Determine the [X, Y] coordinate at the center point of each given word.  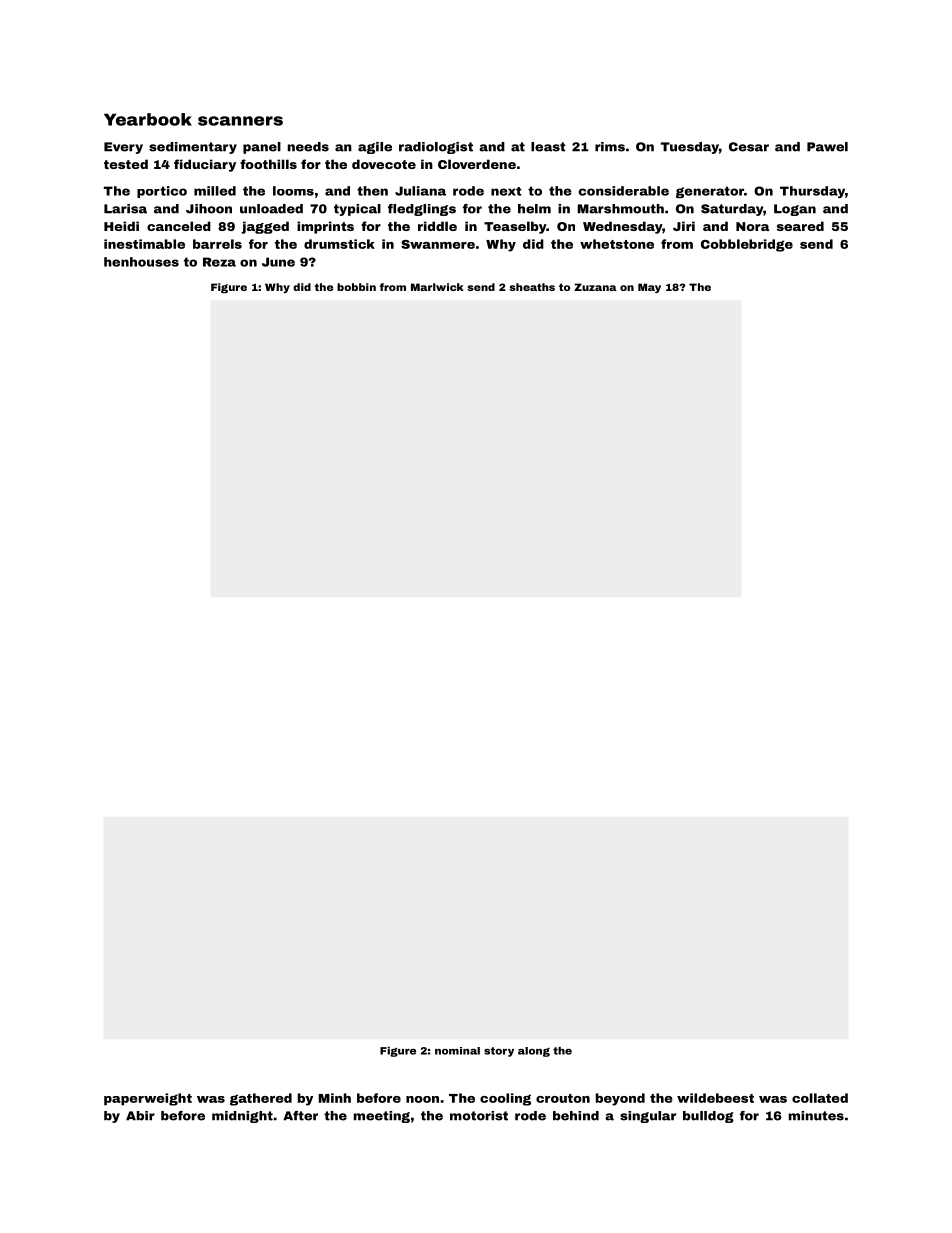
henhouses [141, 262]
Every [123, 148]
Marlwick [437, 287]
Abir [140, 1116]
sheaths [532, 287]
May [649, 288]
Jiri [684, 226]
